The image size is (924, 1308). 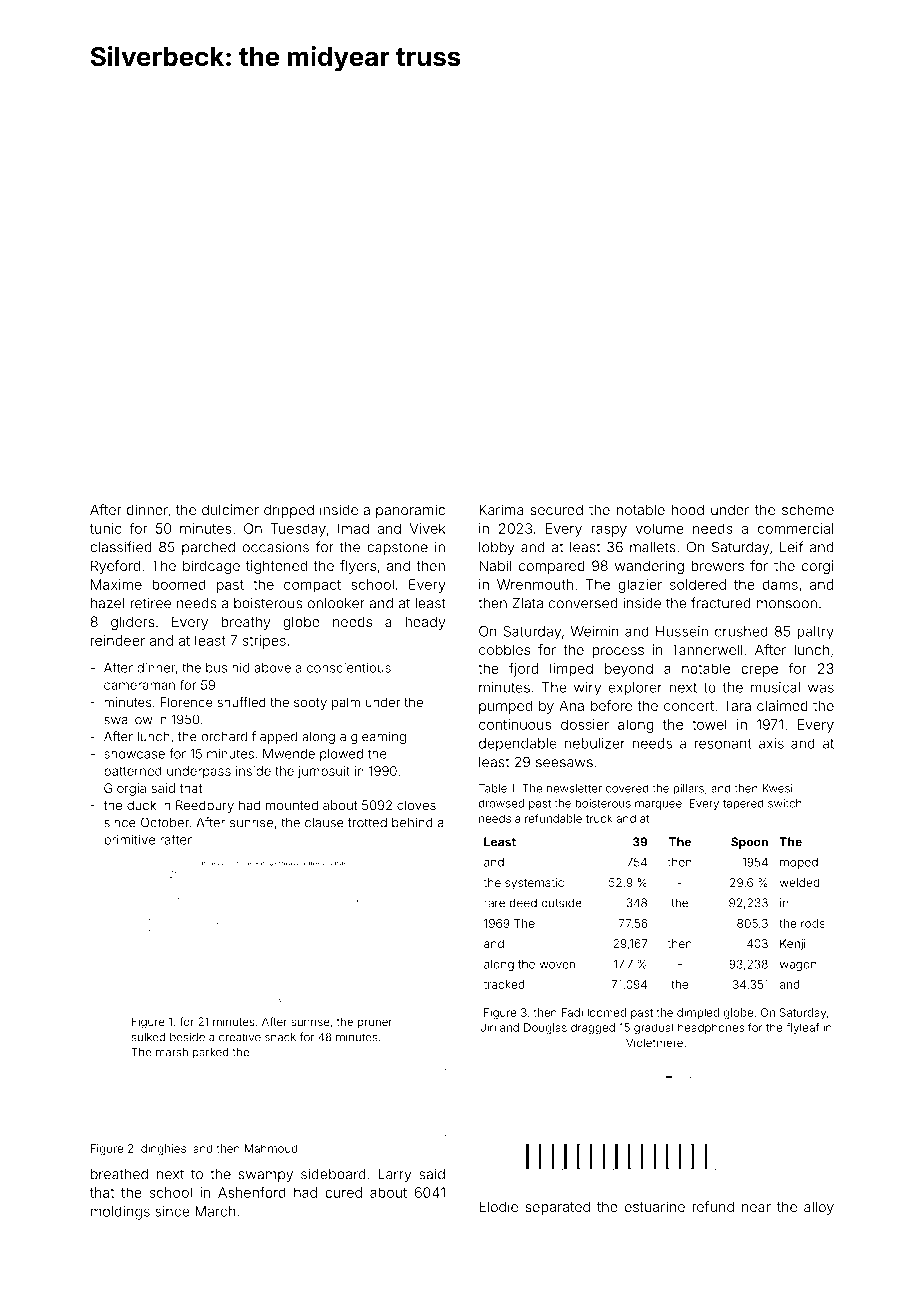 What do you see at coordinates (264, 642) in the image?
I see `stripes` at bounding box center [264, 642].
